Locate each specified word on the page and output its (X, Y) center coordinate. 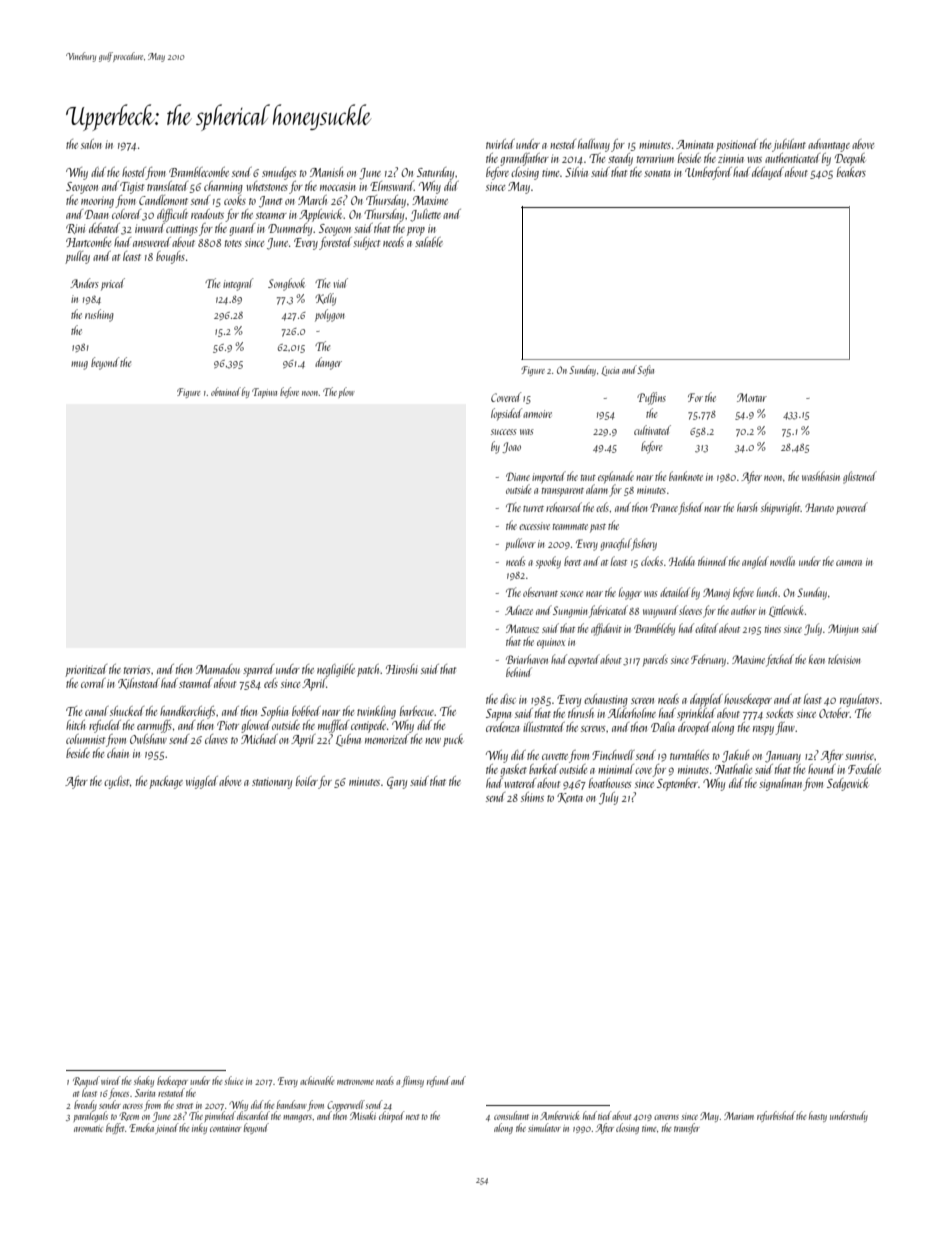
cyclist (116, 782)
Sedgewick (847, 784)
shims (532, 797)
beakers (851, 172)
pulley (77, 257)
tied (605, 1115)
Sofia (645, 370)
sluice (234, 1080)
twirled (500, 144)
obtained (226, 391)
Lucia (610, 371)
